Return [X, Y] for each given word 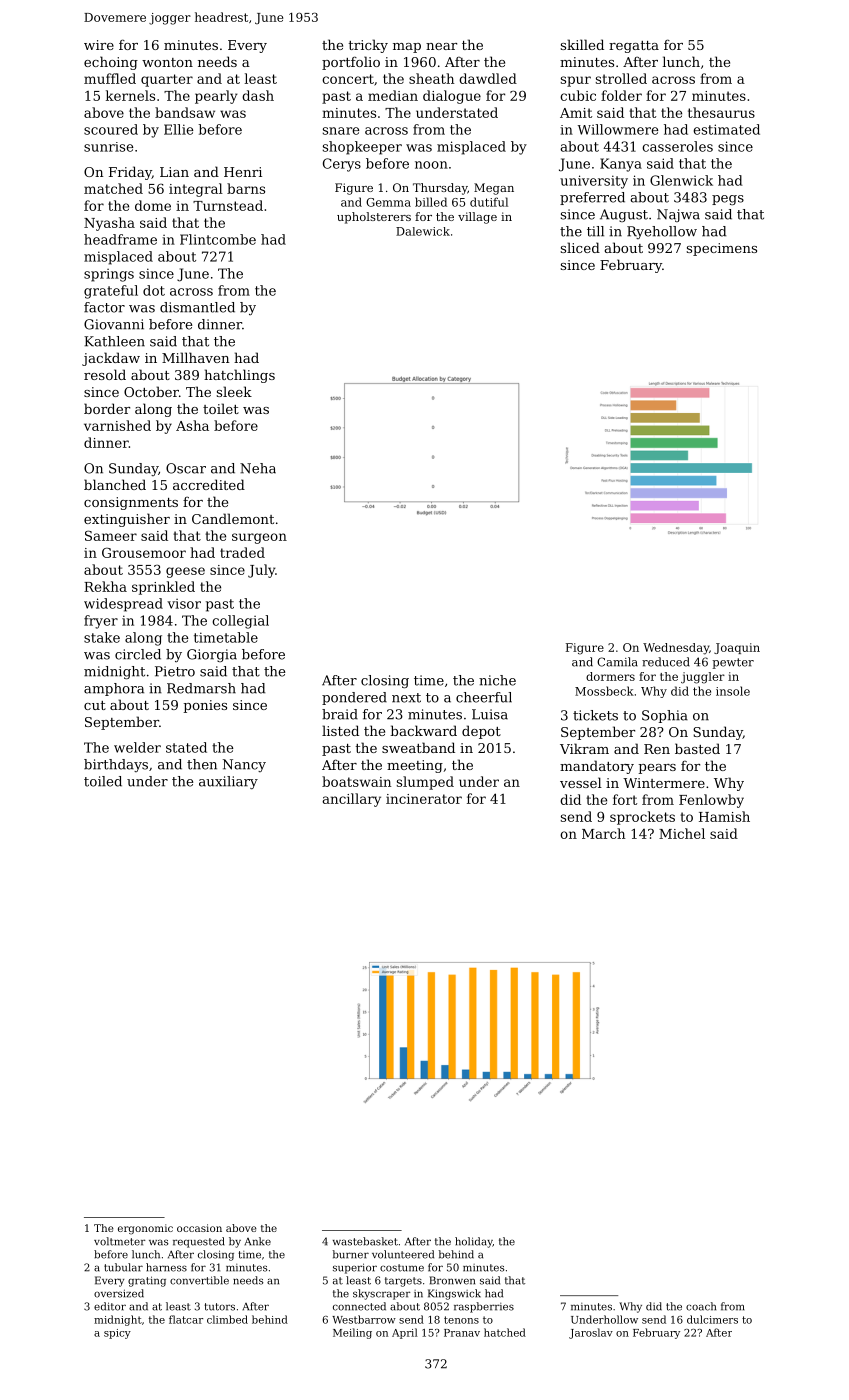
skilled [582, 44]
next [406, 698]
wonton [167, 62]
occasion [199, 1228]
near [441, 46]
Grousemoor [144, 552]
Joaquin [737, 648]
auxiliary [228, 782]
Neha [258, 468]
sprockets [642, 818]
